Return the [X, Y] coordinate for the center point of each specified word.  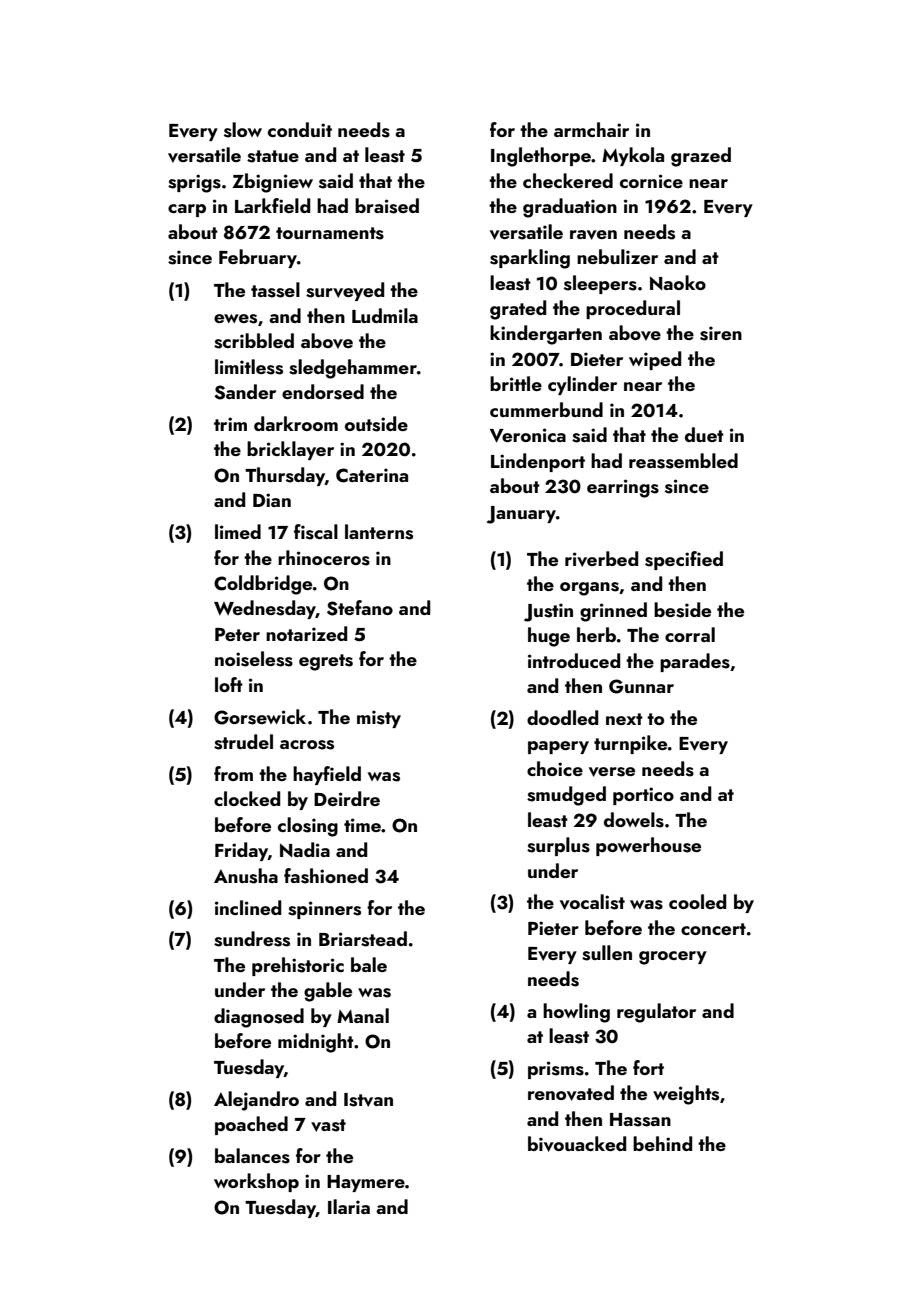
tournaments [330, 233]
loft [229, 684]
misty [379, 719]
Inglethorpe [541, 157]
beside [682, 610]
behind [662, 1143]
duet [704, 434]
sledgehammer [353, 369]
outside [376, 424]
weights [686, 1095]
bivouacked [577, 1144]
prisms [556, 1070]
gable [328, 992]
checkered [568, 180]
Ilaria [349, 1206]
